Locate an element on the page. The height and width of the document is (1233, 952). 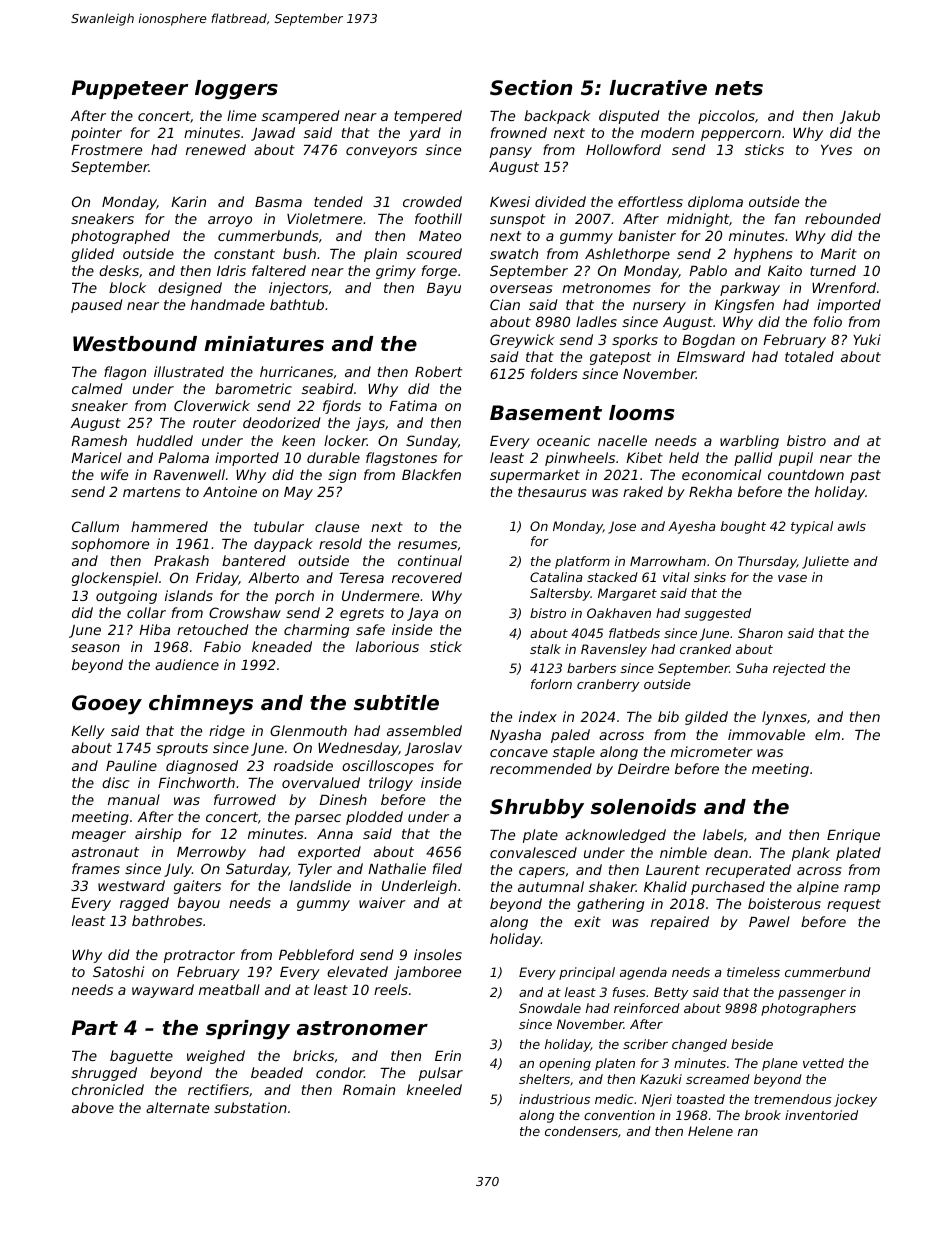
Section is located at coordinates (531, 88).
